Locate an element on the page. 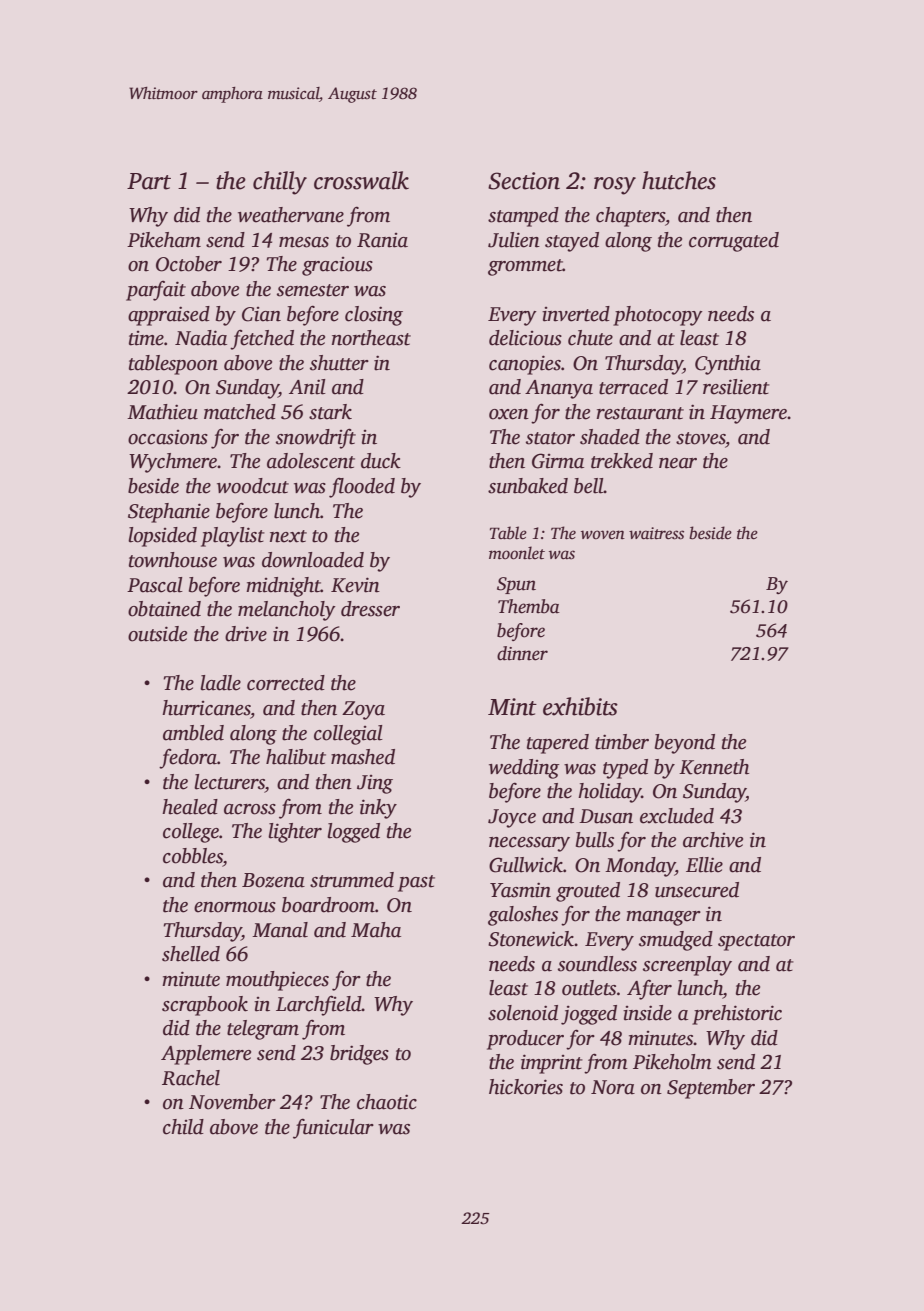 Image resolution: width=924 pixels, height=1311 pixels. funicular is located at coordinates (333, 1128).
